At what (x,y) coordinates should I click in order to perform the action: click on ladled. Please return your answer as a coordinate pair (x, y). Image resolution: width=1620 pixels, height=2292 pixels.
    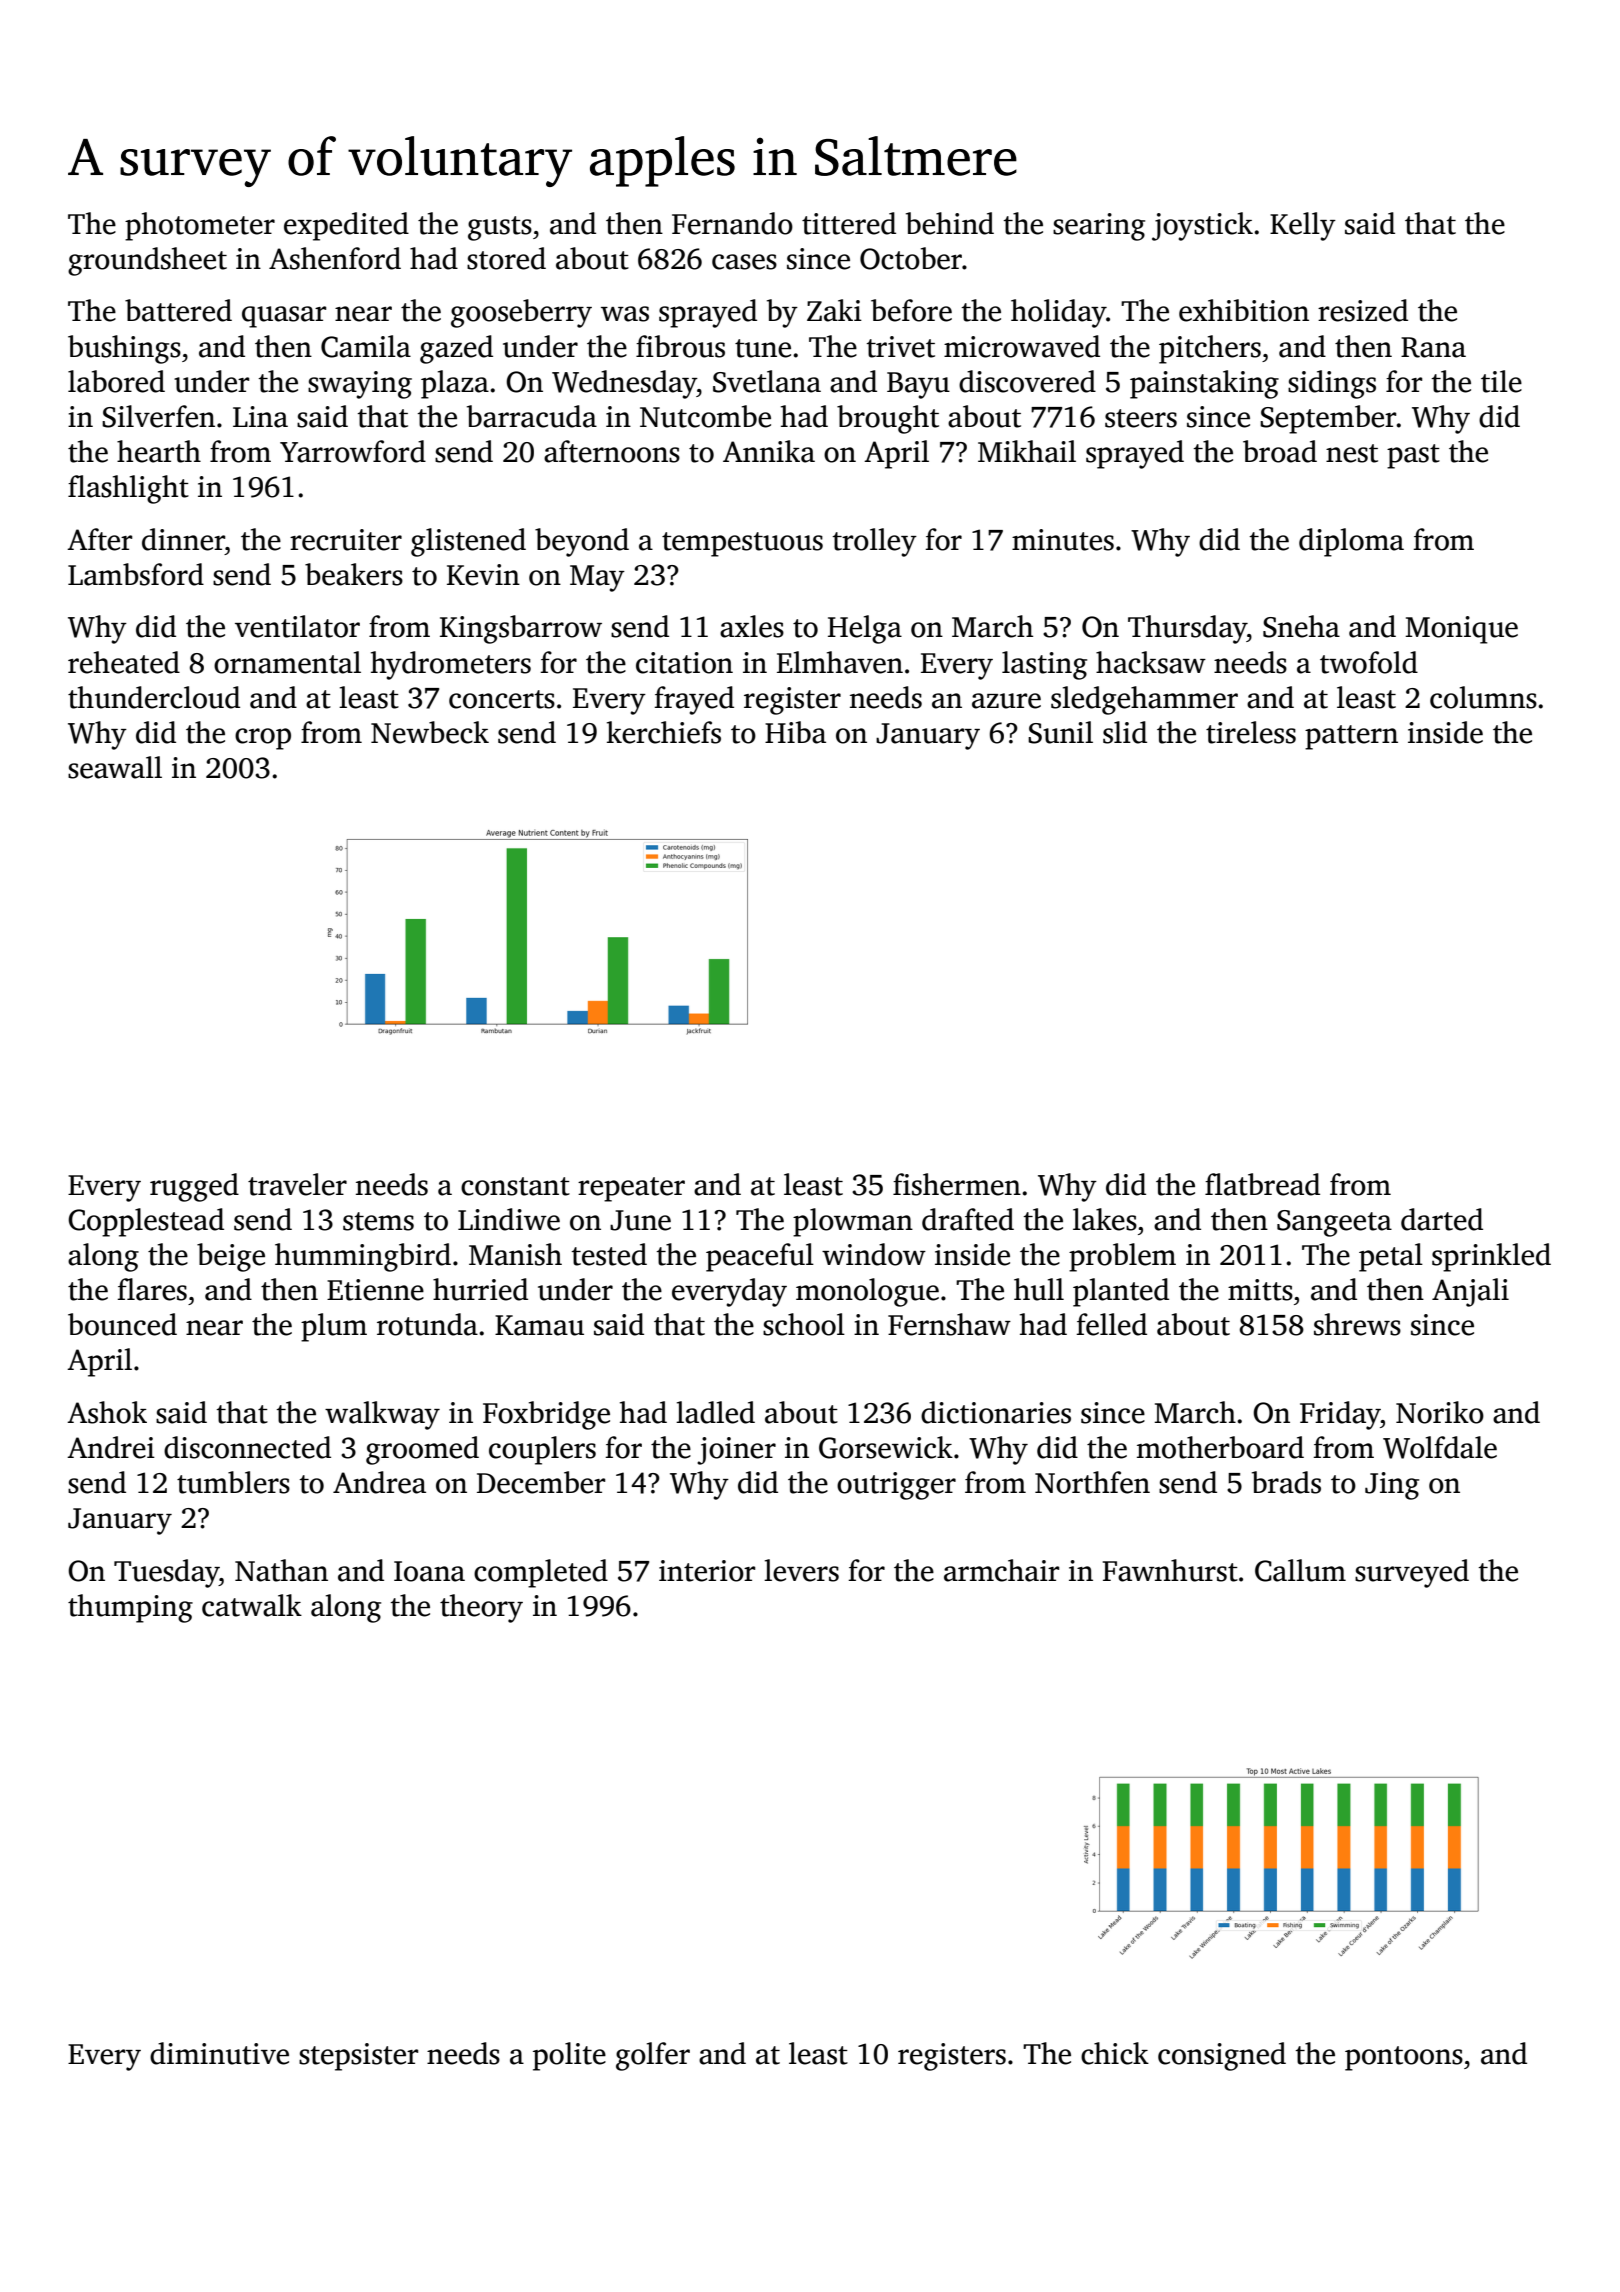
    Looking at the image, I should click on (715, 1412).
